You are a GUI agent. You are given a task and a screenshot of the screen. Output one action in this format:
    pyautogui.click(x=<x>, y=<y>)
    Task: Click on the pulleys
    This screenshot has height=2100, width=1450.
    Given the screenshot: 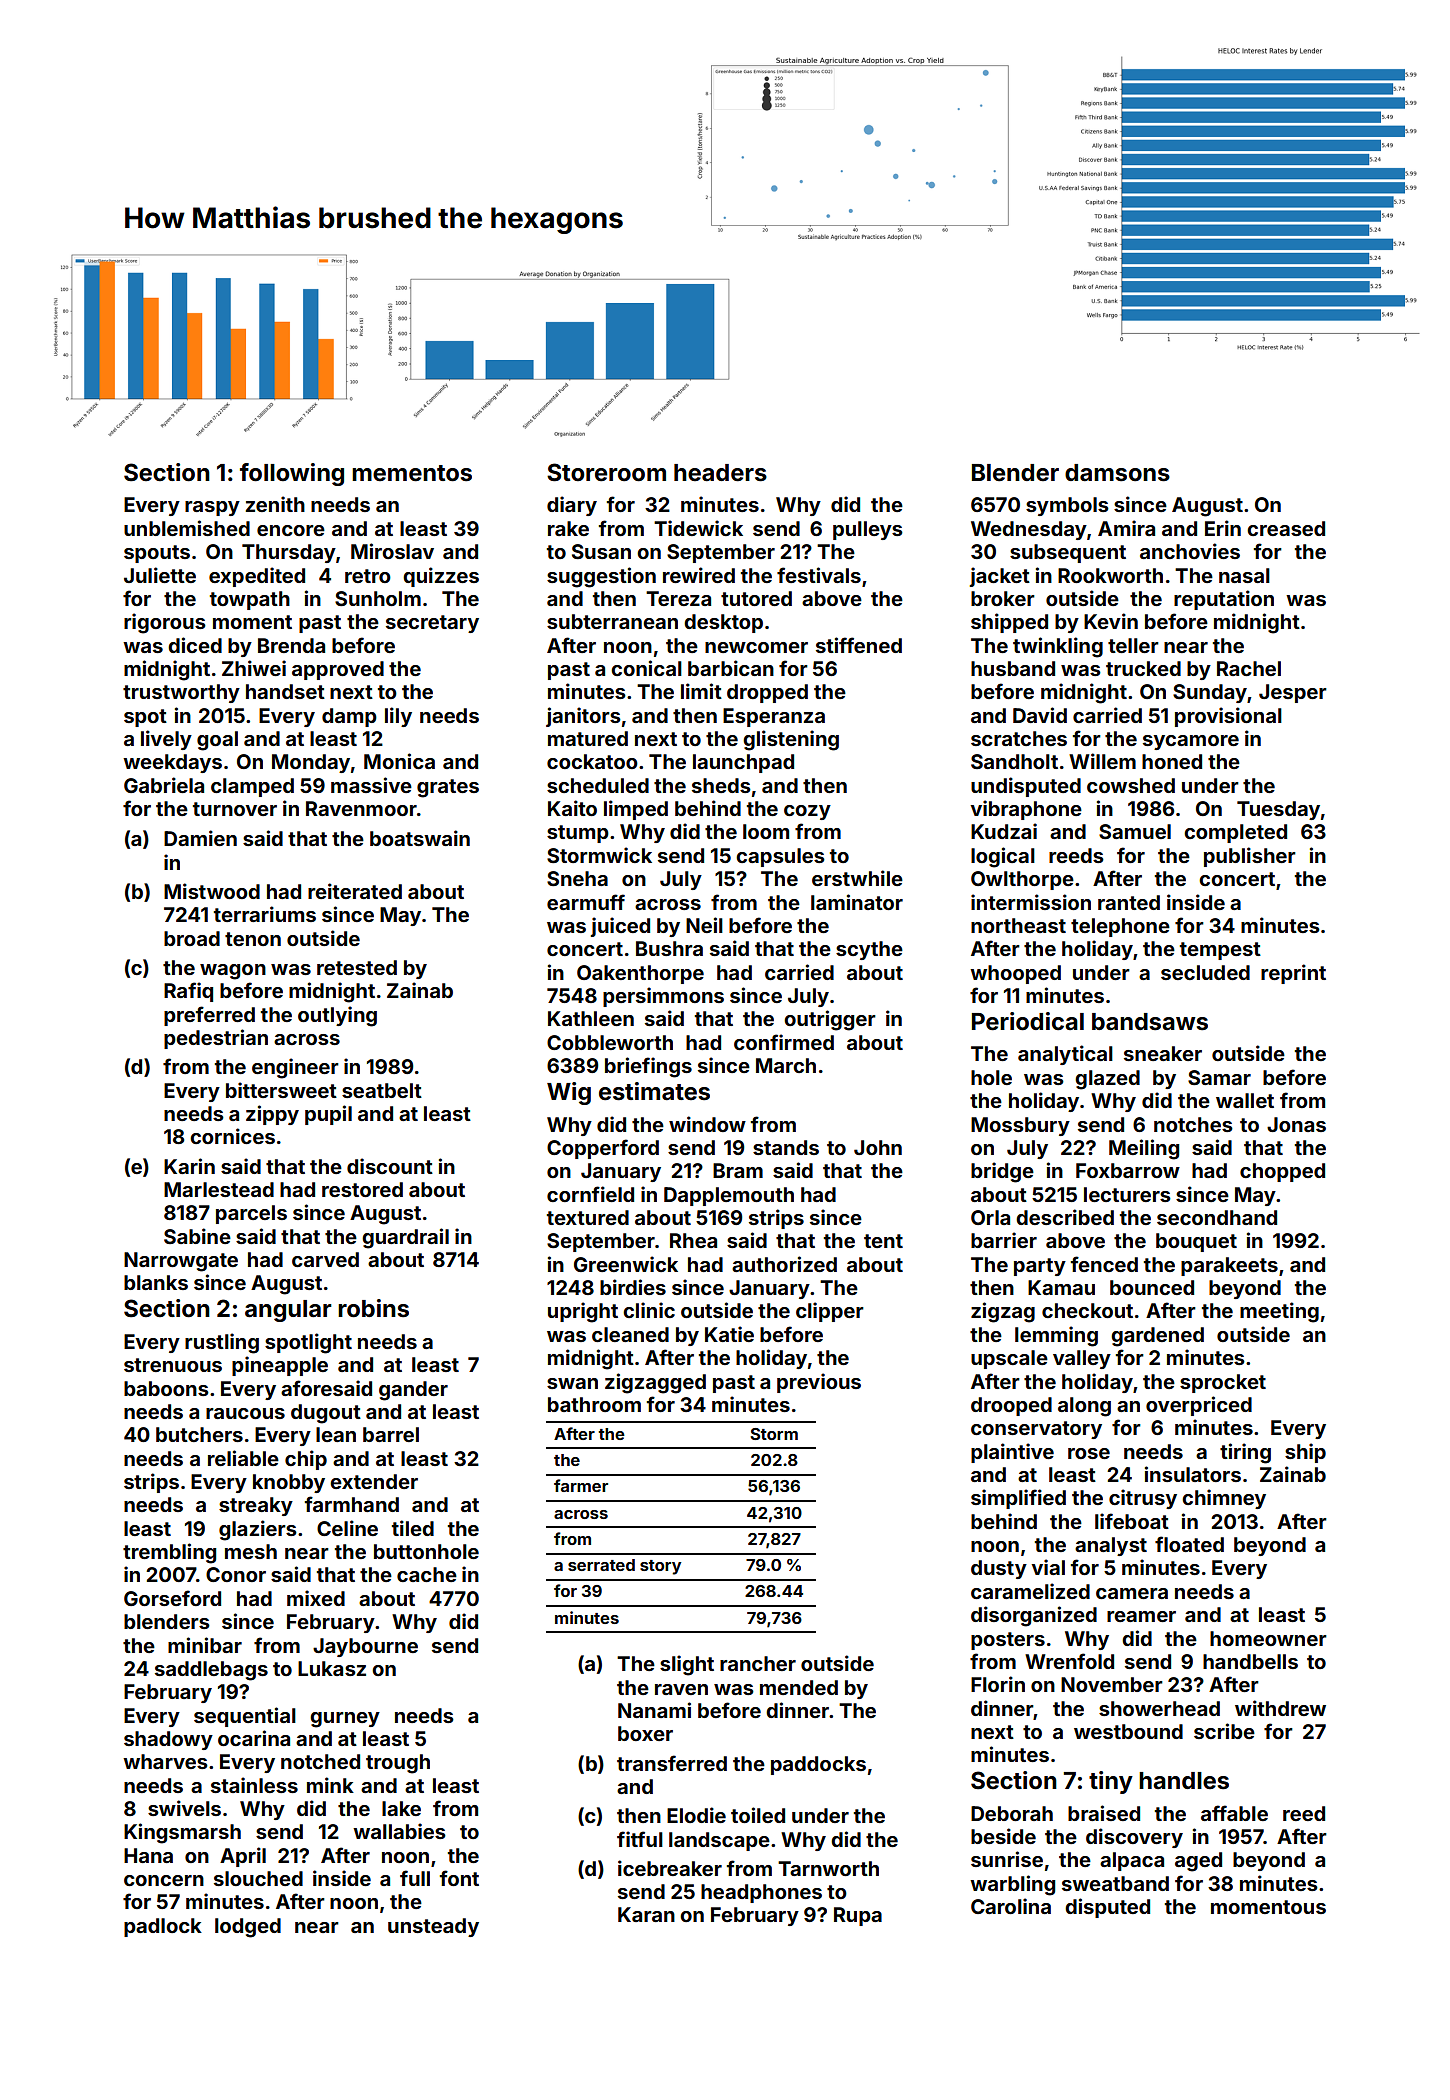 What is the action you would take?
    pyautogui.click(x=868, y=530)
